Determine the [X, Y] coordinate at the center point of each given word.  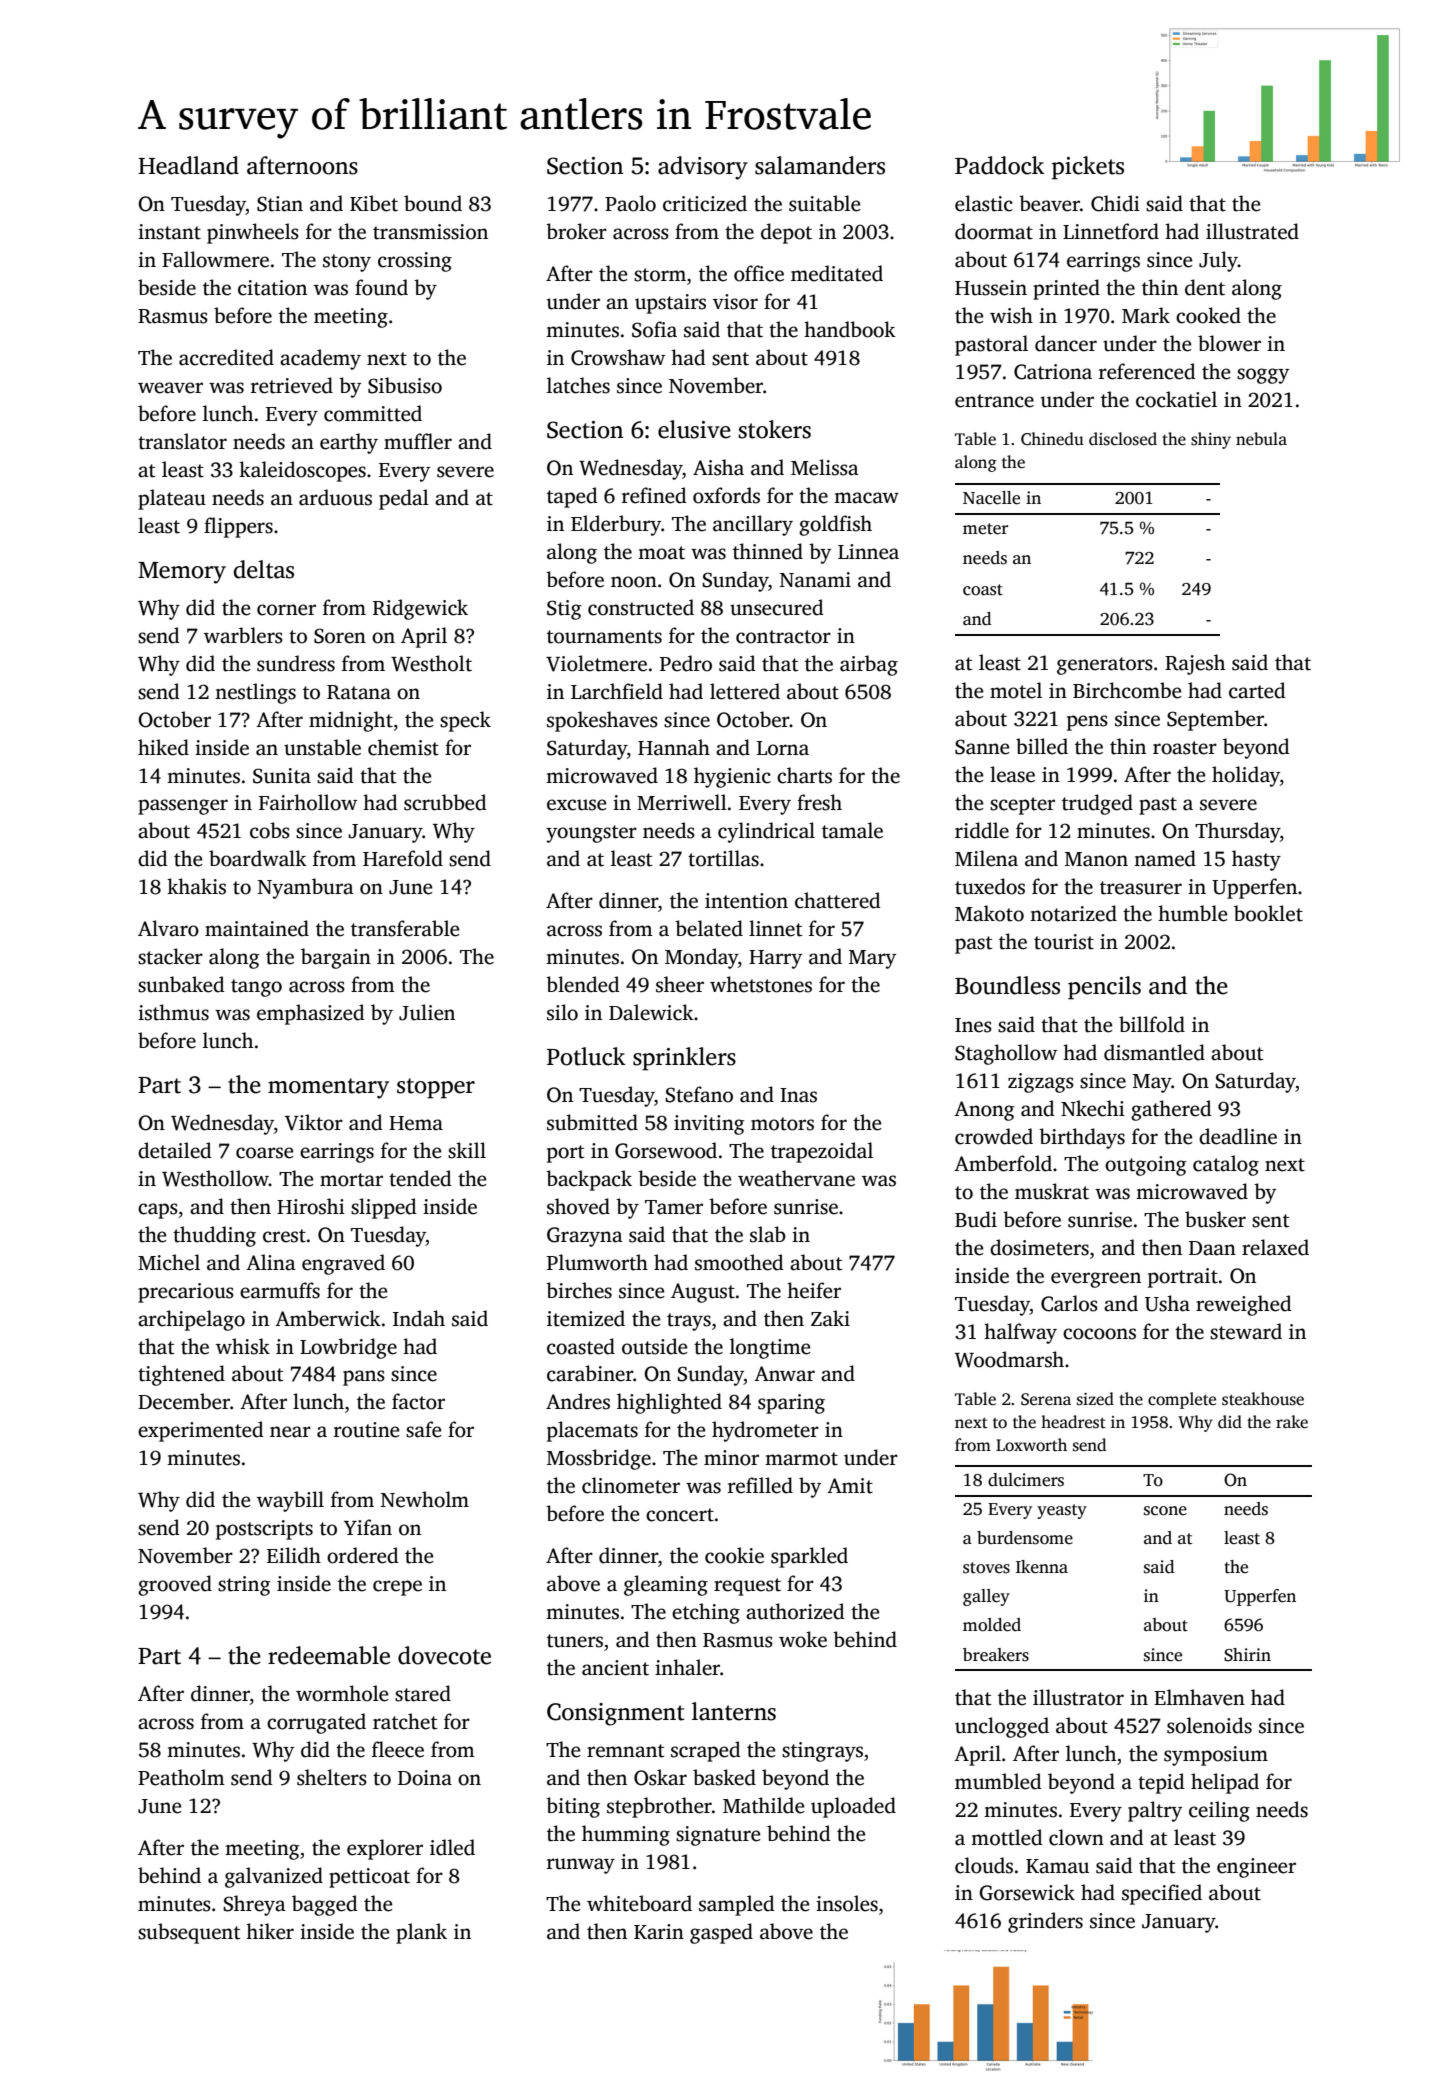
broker [576, 231]
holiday [1246, 776]
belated [709, 928]
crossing [415, 262]
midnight [351, 721]
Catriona [1053, 372]
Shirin [1247, 1655]
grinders [1045, 1922]
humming [626, 1835]
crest [284, 1236]
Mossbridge [599, 1459]
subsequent [189, 1933]
